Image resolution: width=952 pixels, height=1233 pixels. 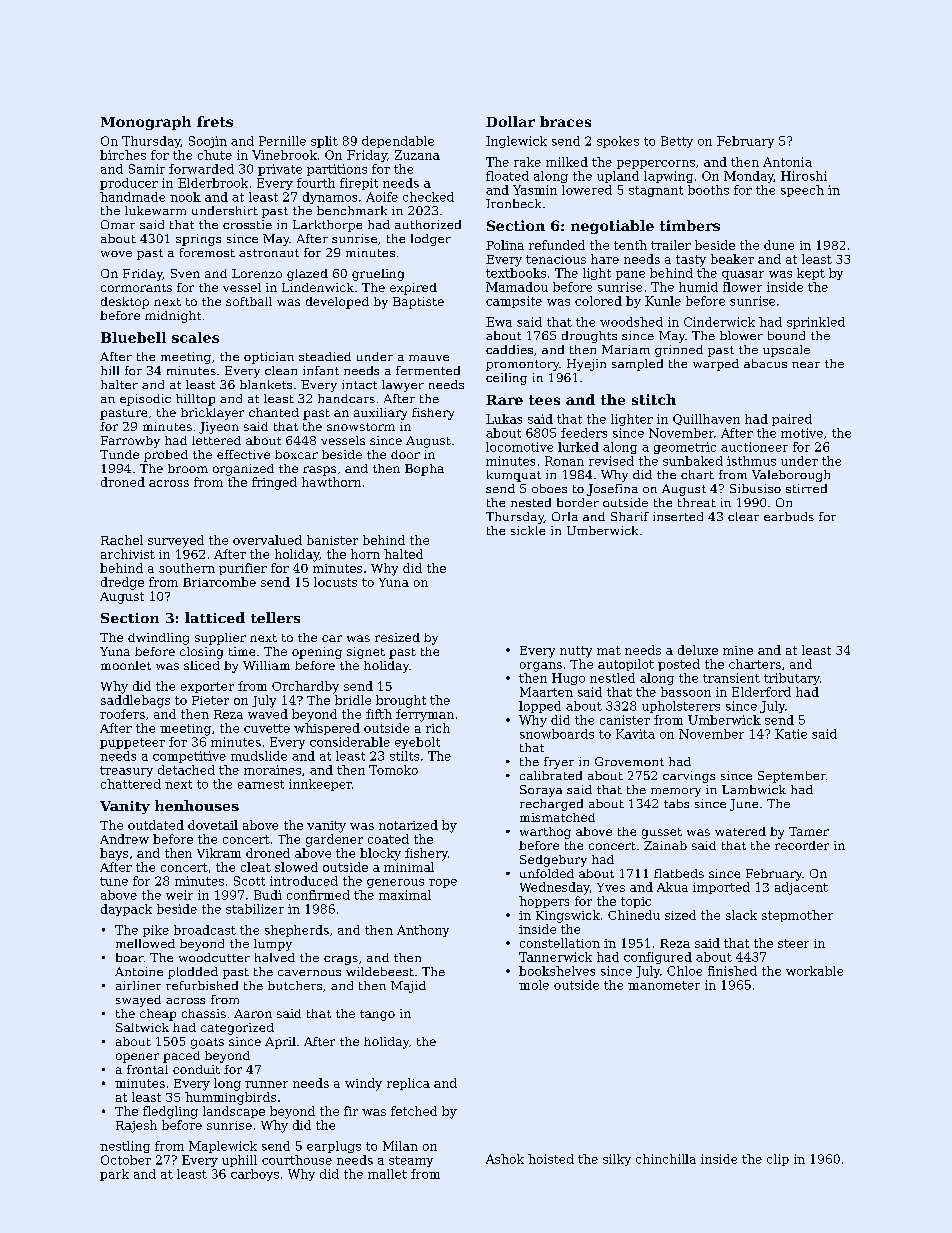 What do you see at coordinates (418, 303) in the image?
I see `Baptiste` at bounding box center [418, 303].
